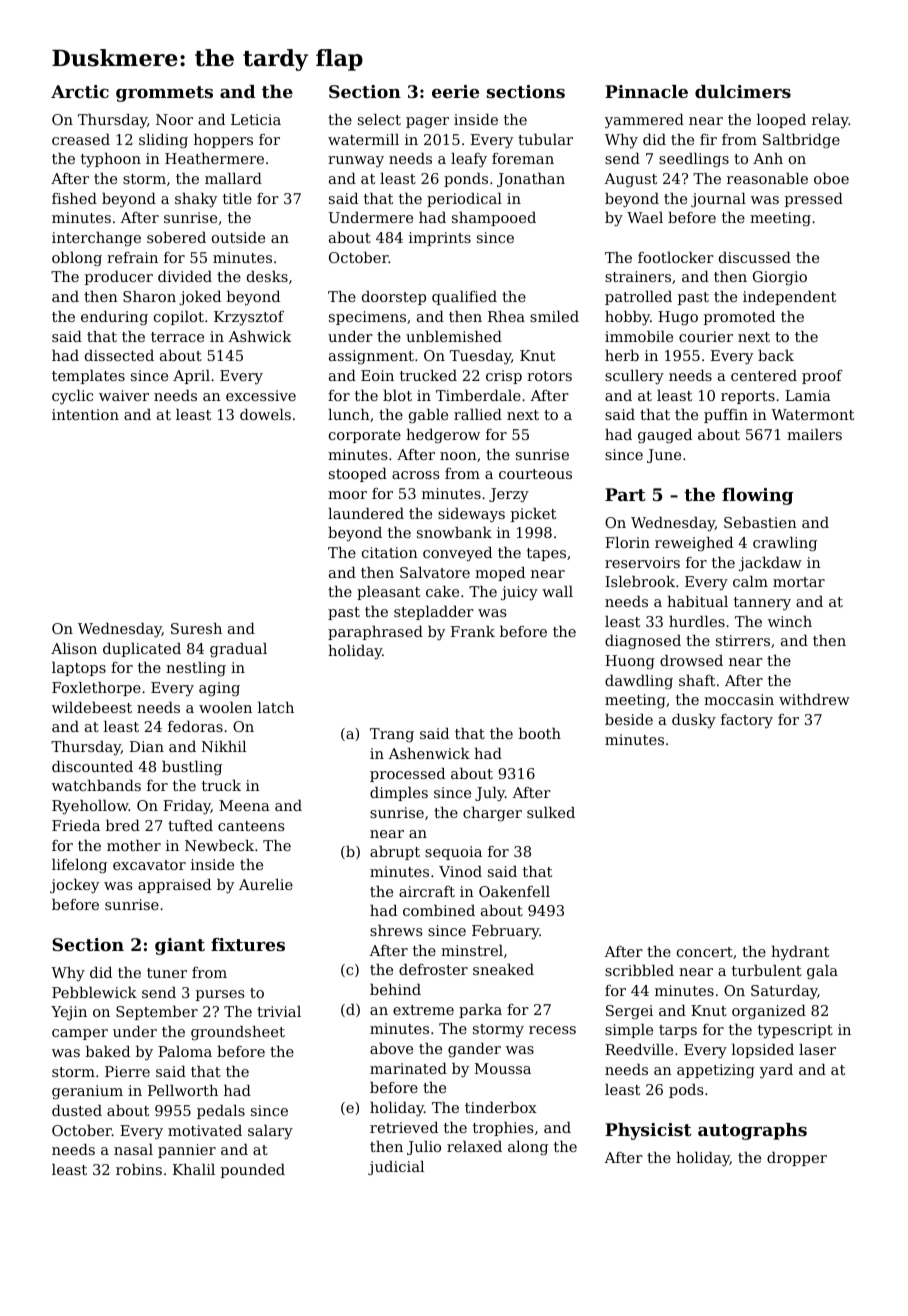  What do you see at coordinates (797, 1159) in the document?
I see `dropper` at bounding box center [797, 1159].
